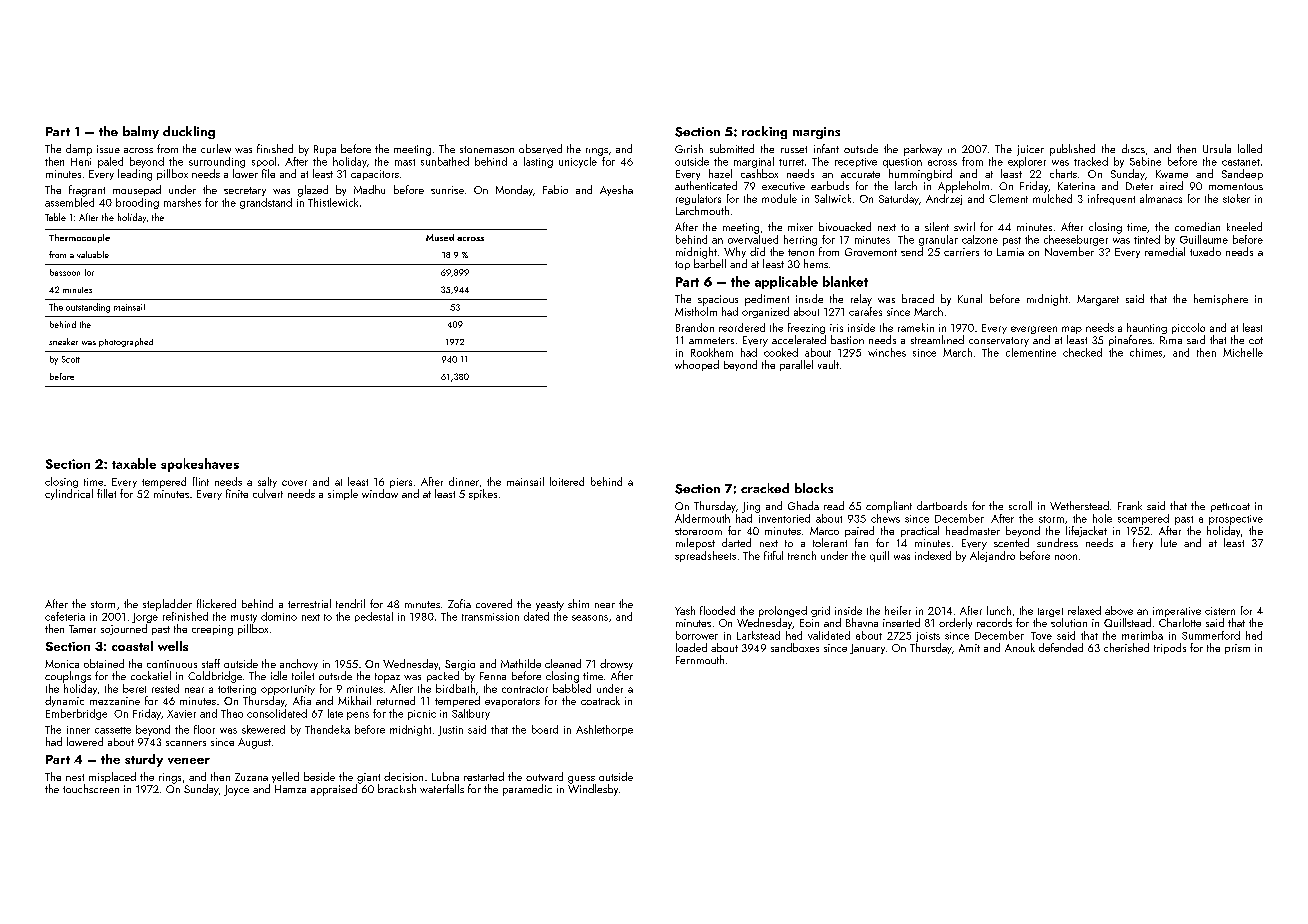 The width and height of the screenshot is (1308, 924). What do you see at coordinates (134, 688) in the screenshot?
I see `beret` at bounding box center [134, 688].
